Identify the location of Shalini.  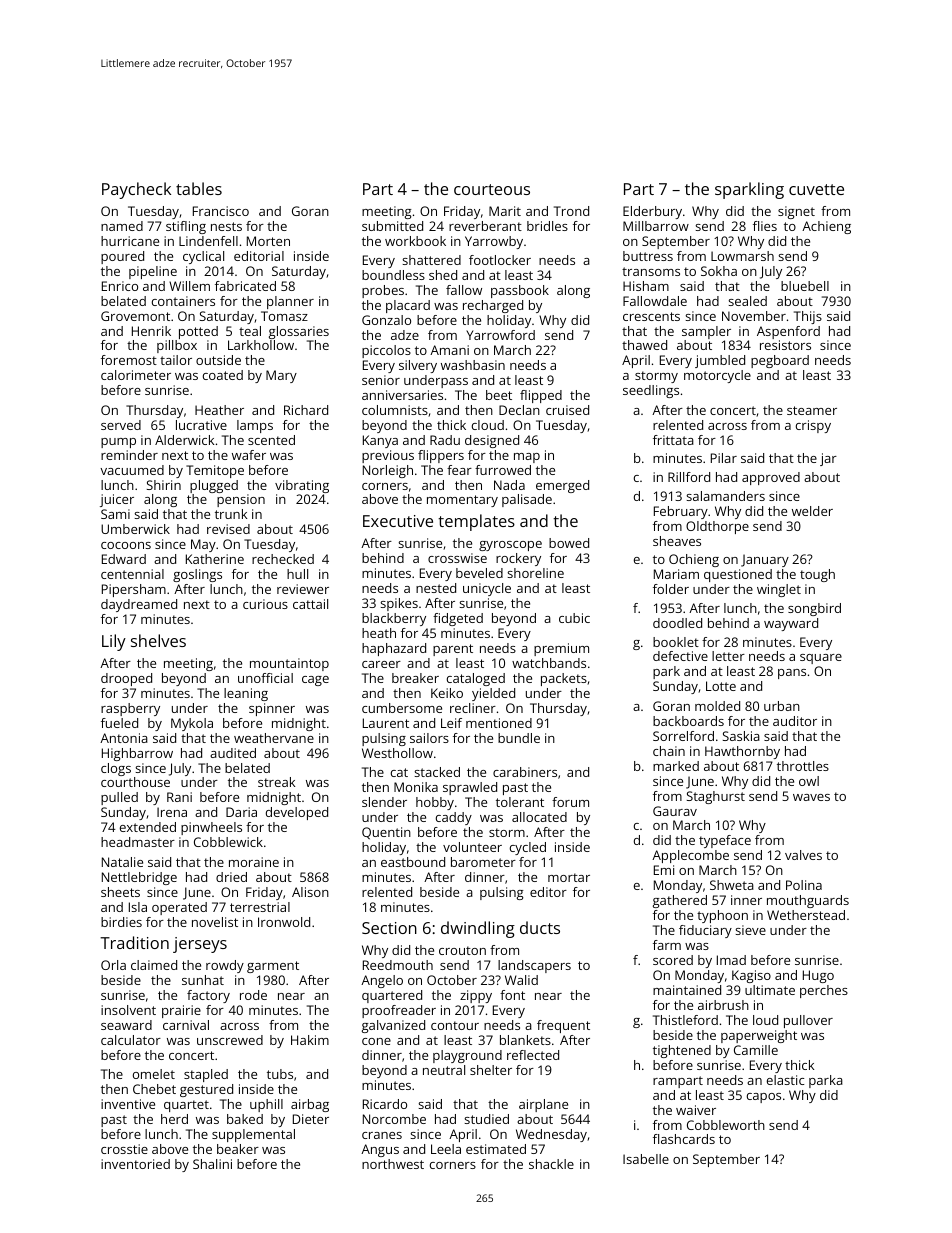
(212, 1164).
